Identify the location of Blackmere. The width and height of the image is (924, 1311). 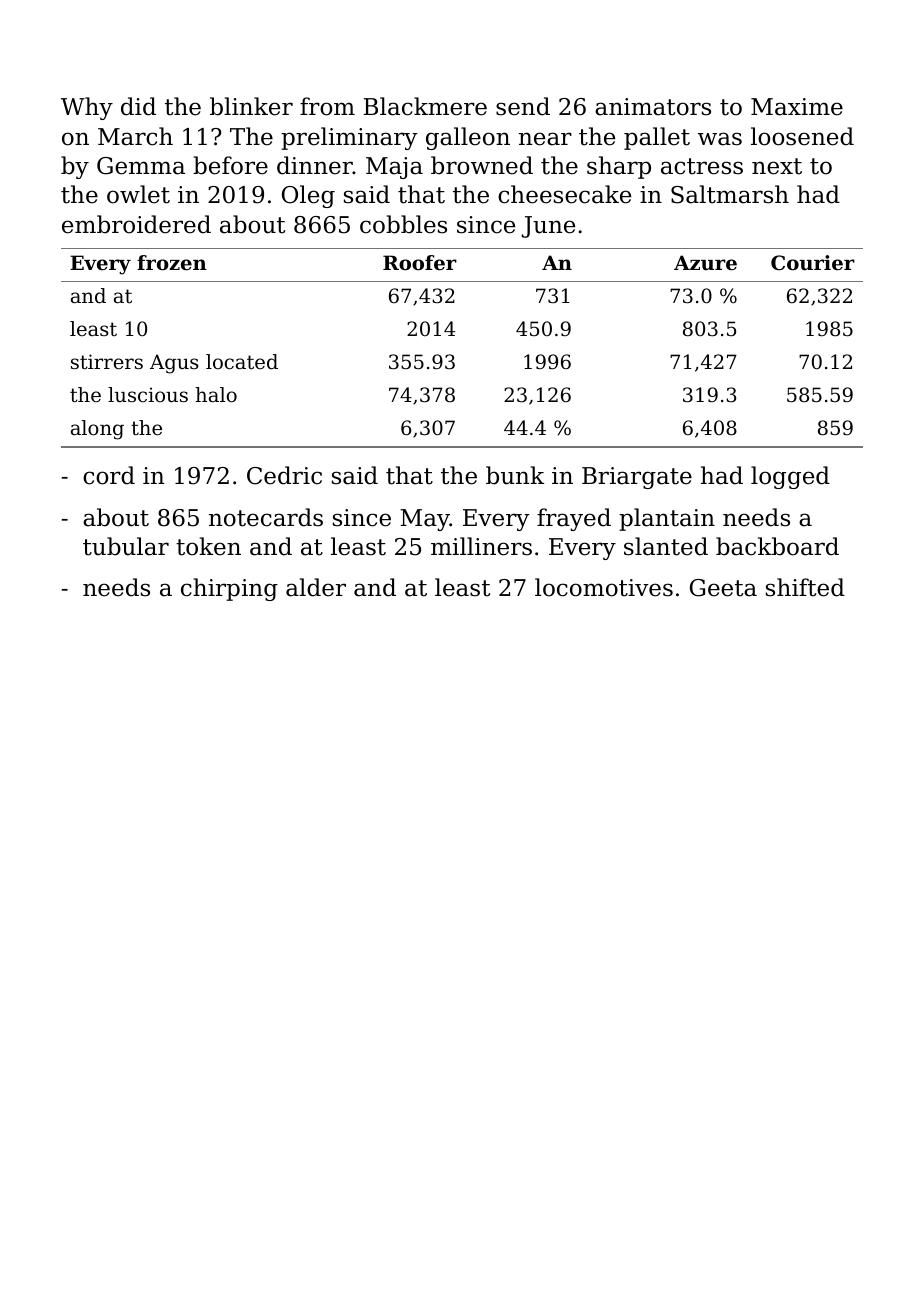
(425, 106).
